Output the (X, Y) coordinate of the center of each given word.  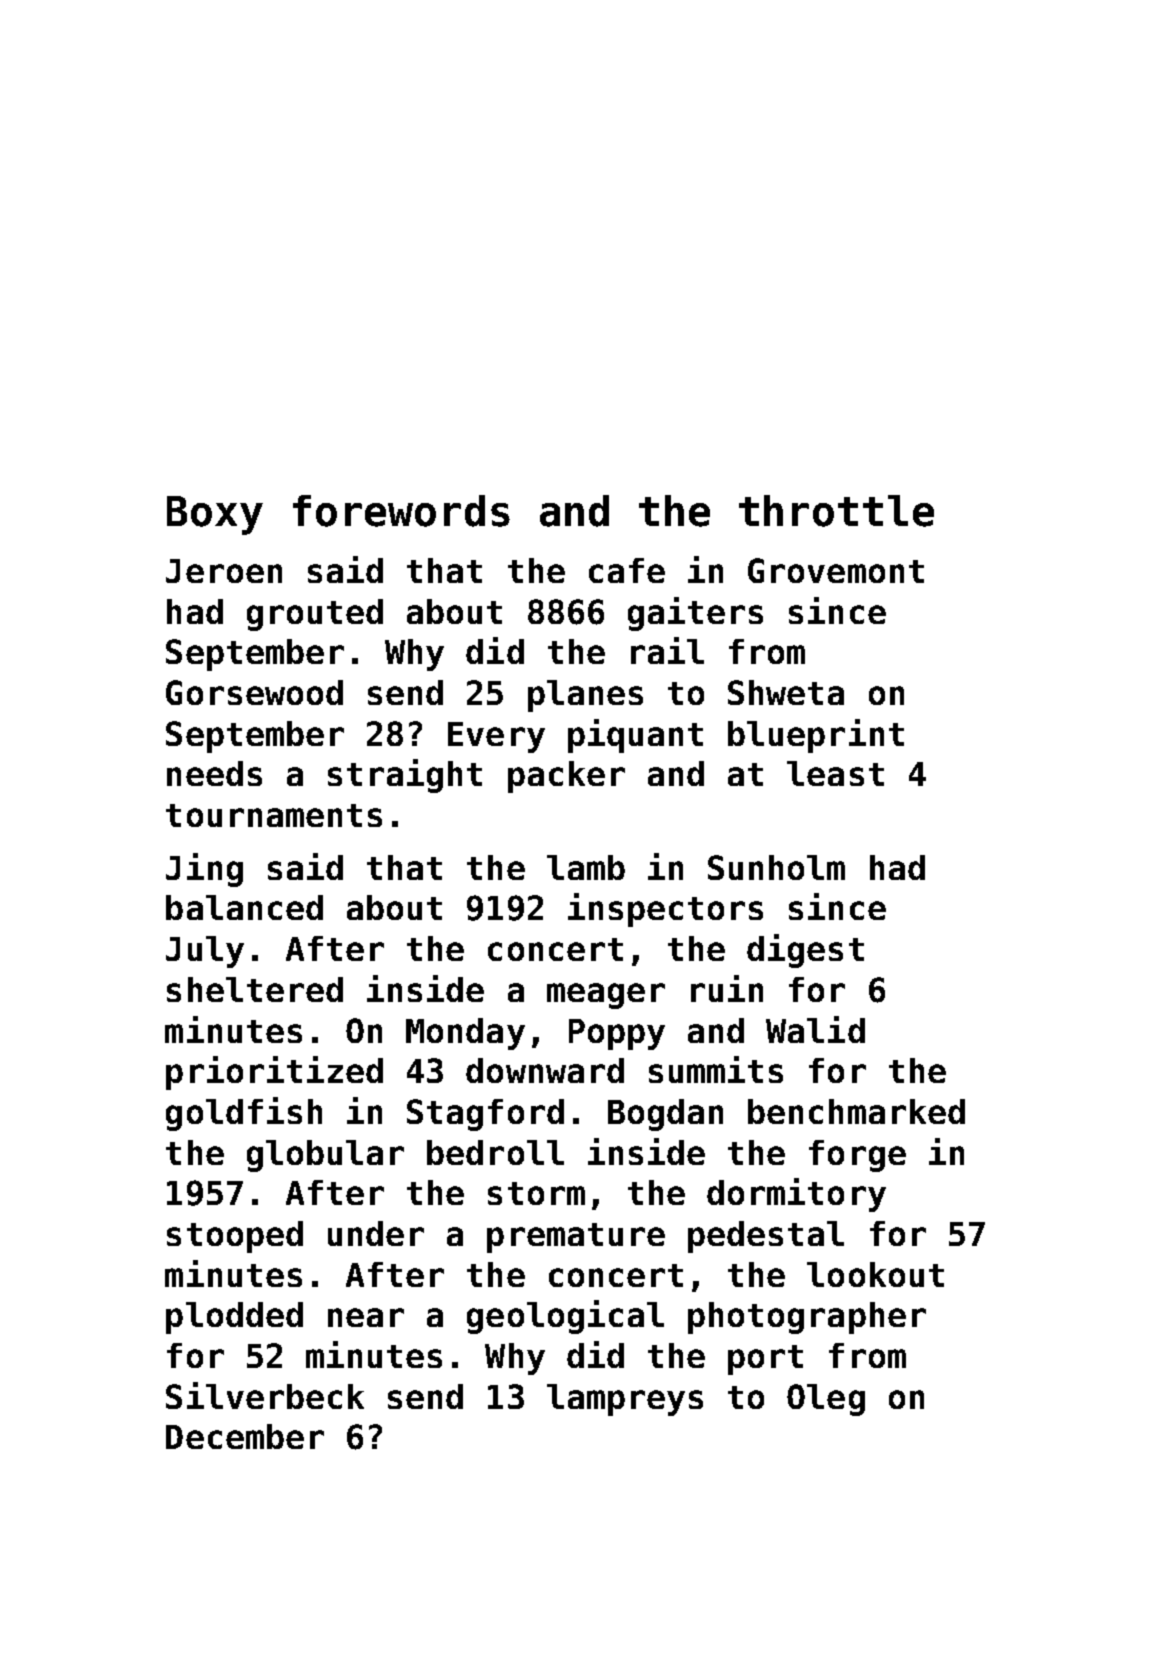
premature (576, 1238)
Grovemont (836, 570)
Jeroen (224, 571)
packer (566, 777)
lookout (875, 1274)
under (376, 1233)
